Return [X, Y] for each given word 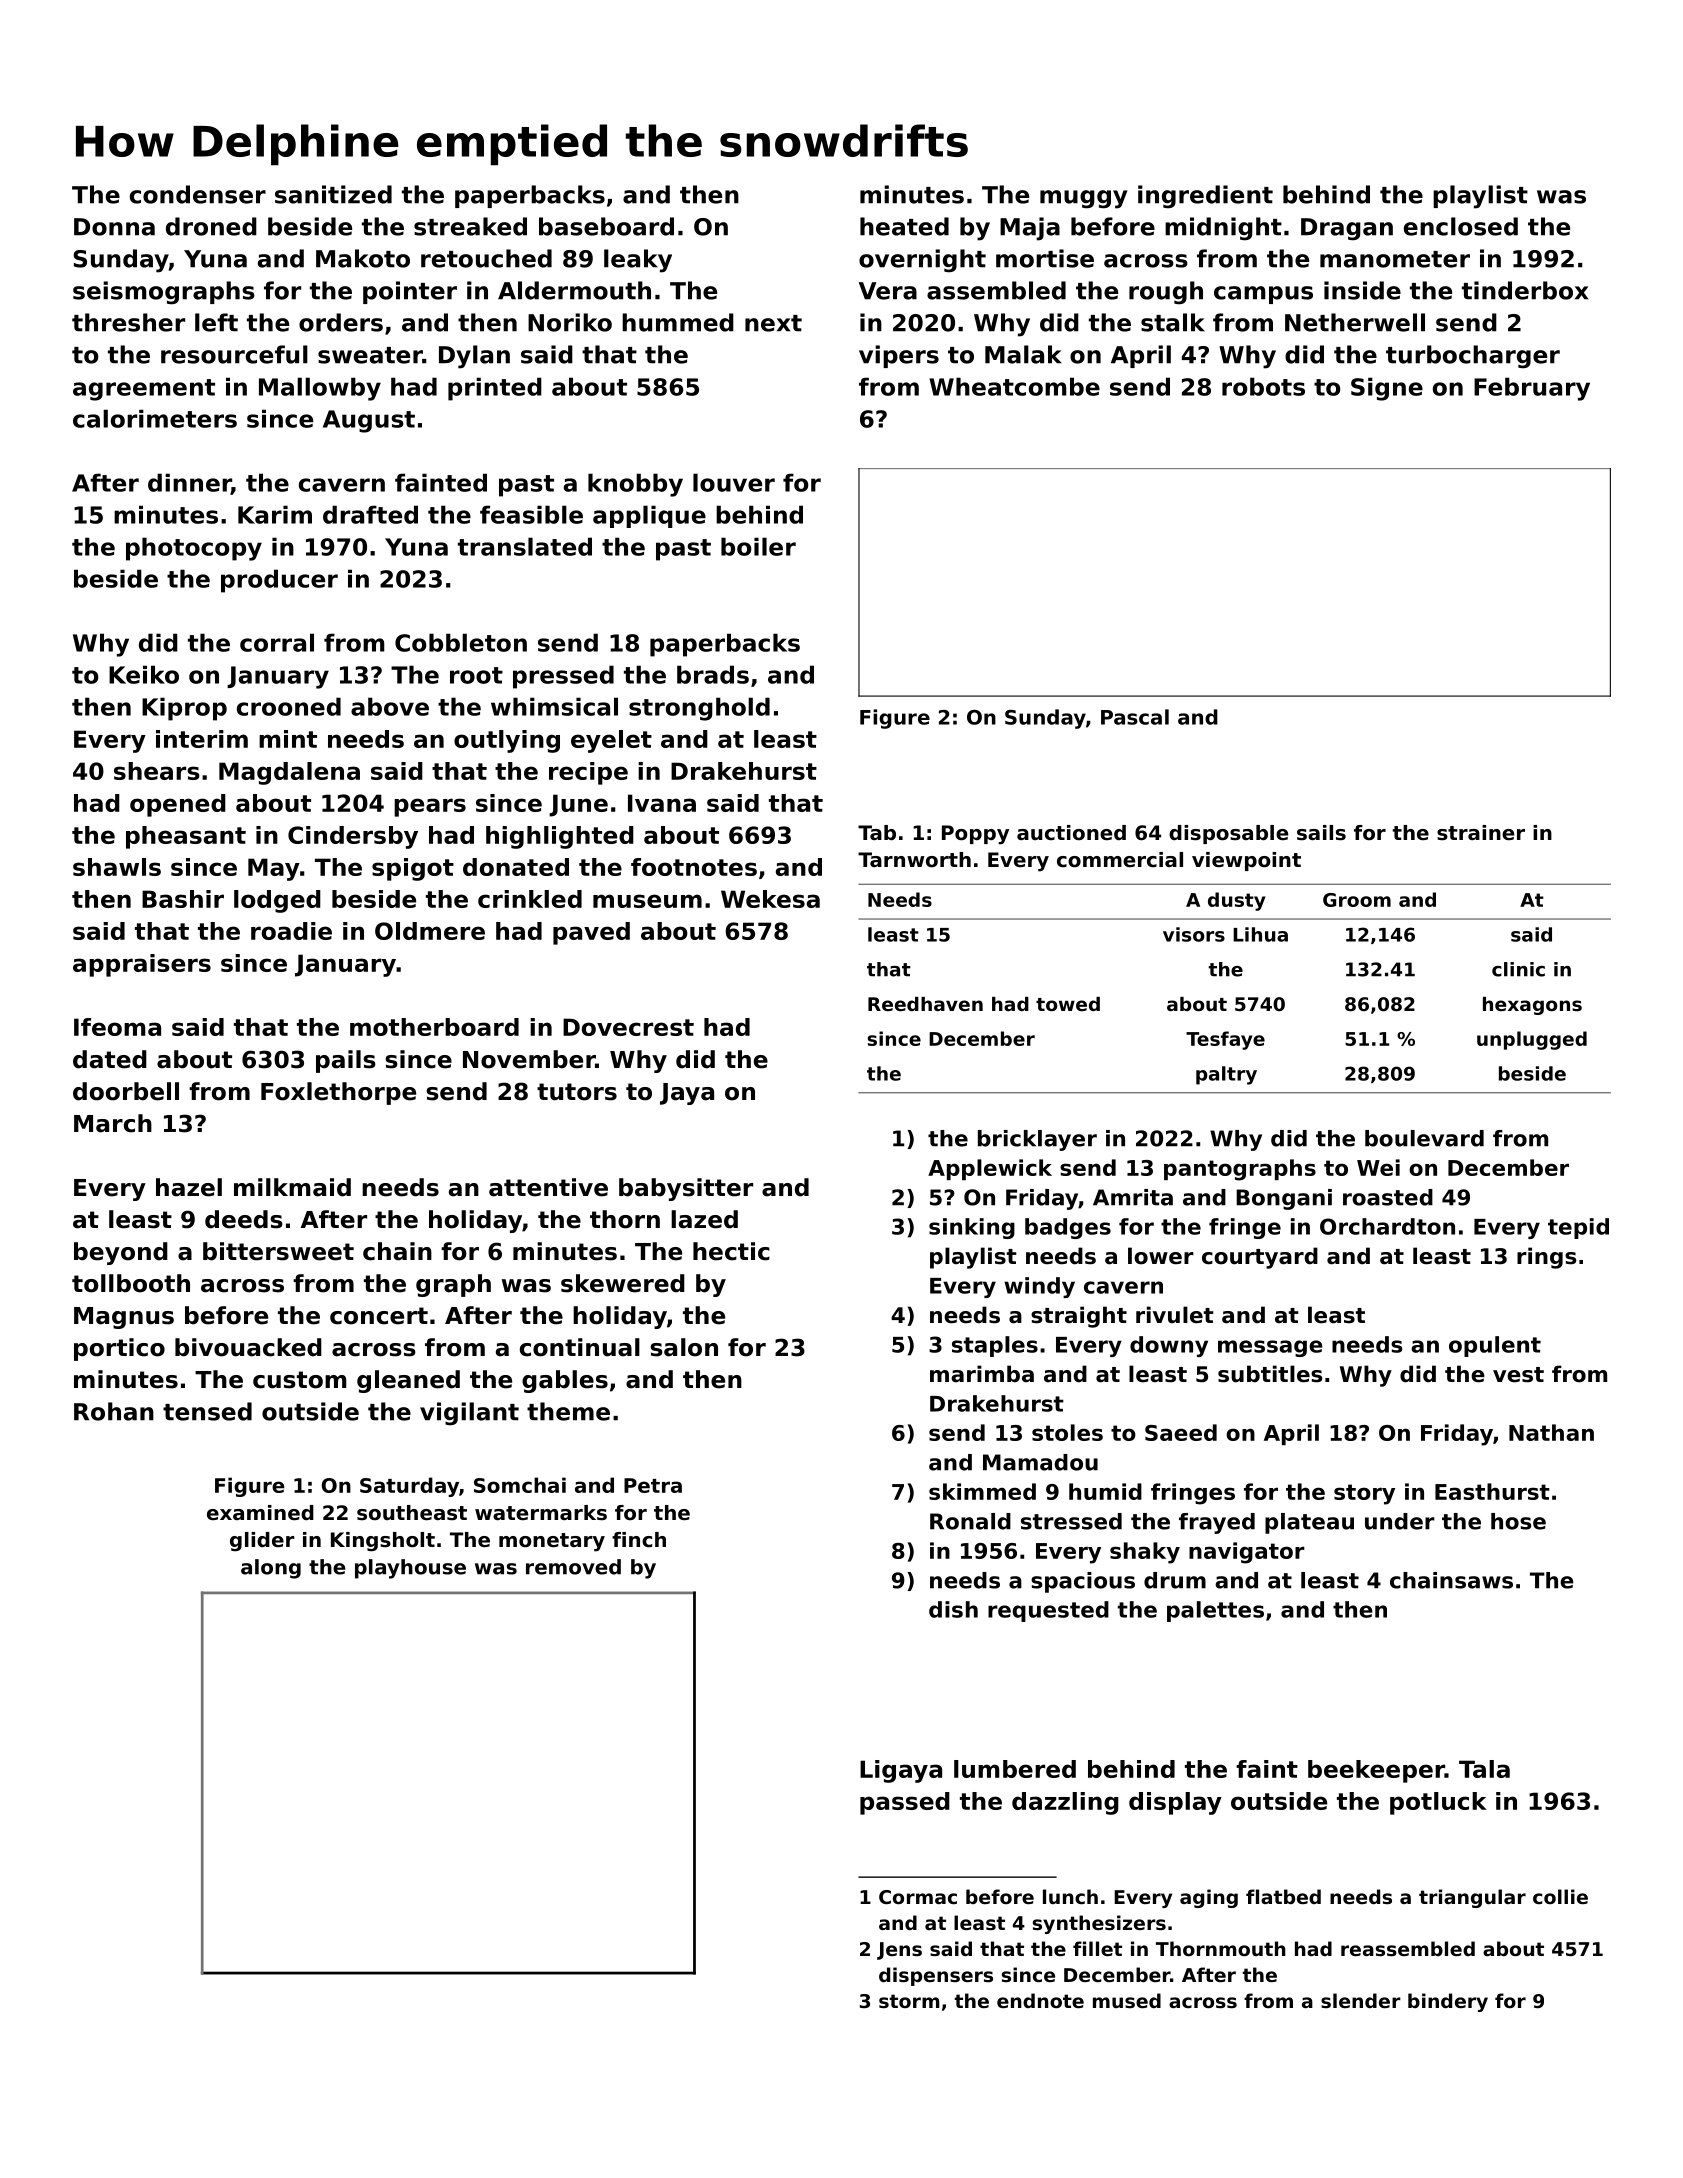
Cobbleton [461, 642]
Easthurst [1492, 1491]
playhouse [410, 1569]
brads [713, 674]
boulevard [1424, 1138]
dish [953, 1609]
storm [909, 2001]
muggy [1083, 199]
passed [905, 1803]
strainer [1481, 833]
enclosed [1461, 226]
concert [379, 1316]
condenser [198, 194]
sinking [972, 1228]
